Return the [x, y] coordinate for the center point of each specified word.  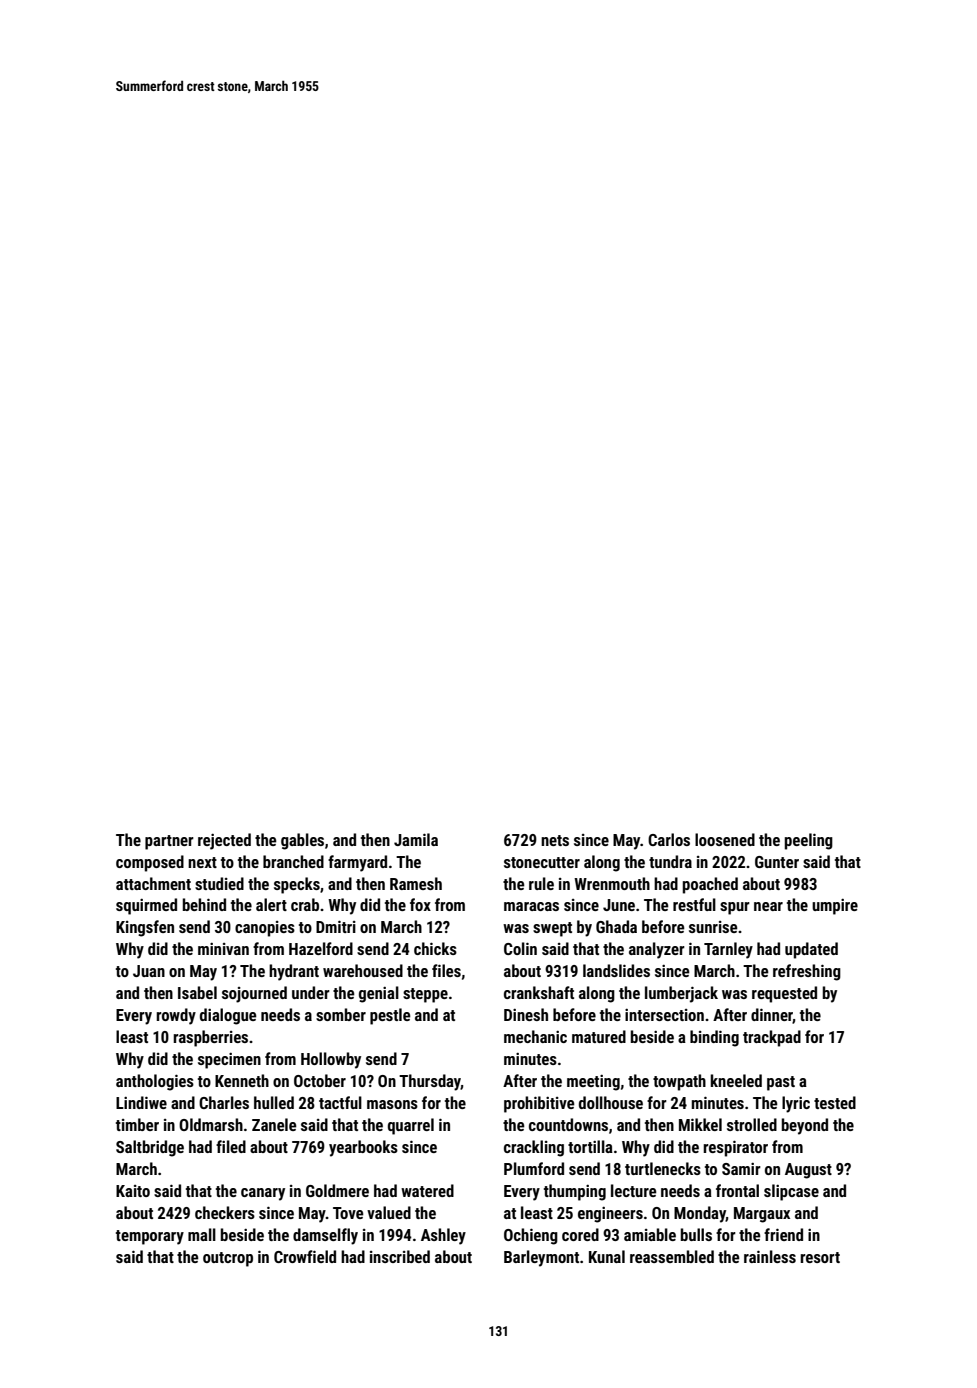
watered [427, 1190]
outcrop [228, 1259]
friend [783, 1234]
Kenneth [242, 1080]
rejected [224, 841]
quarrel [411, 1126]
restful [694, 904]
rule [541, 883]
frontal [737, 1190]
